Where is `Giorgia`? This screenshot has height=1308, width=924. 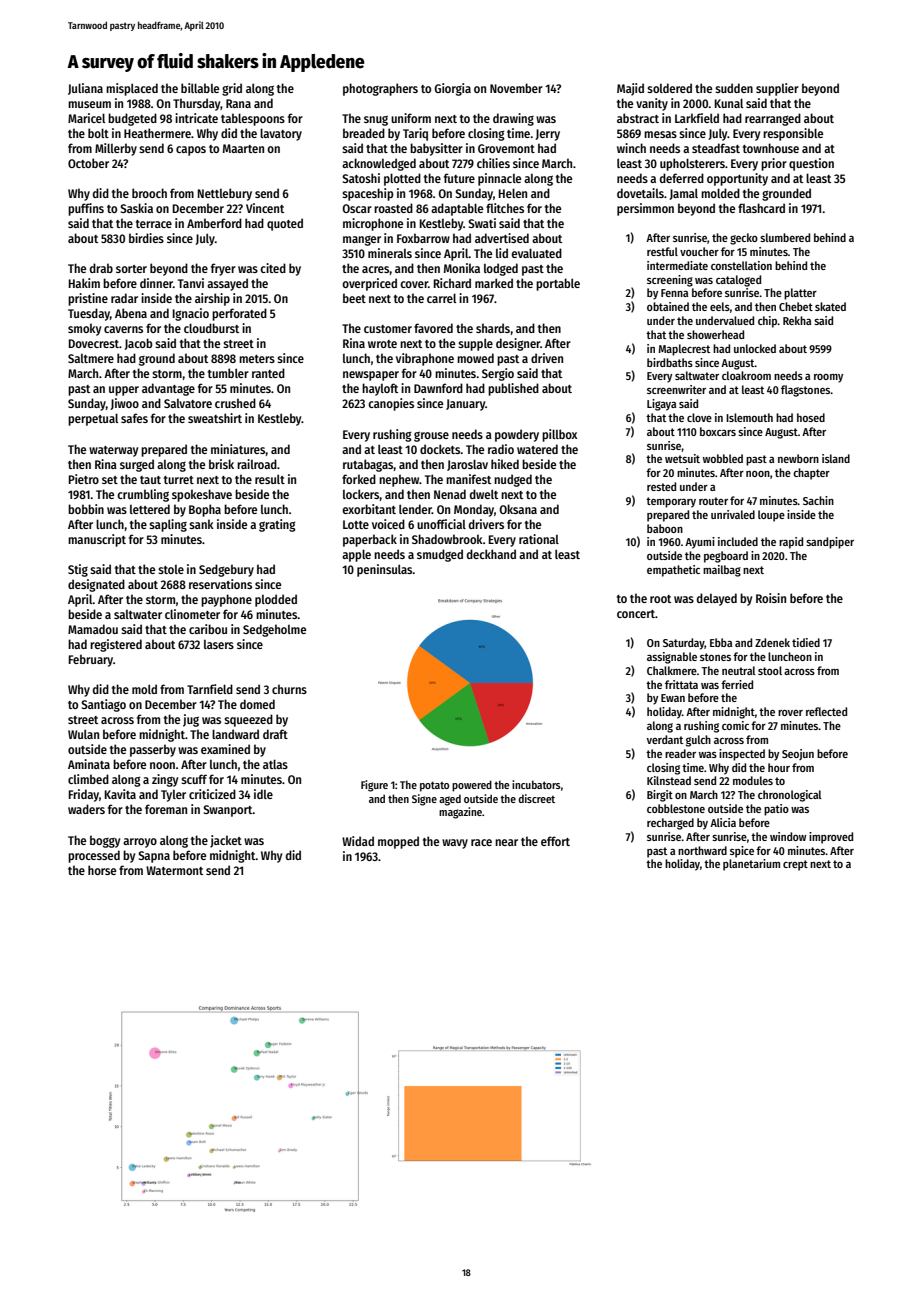
Giorgia is located at coordinates (452, 89).
